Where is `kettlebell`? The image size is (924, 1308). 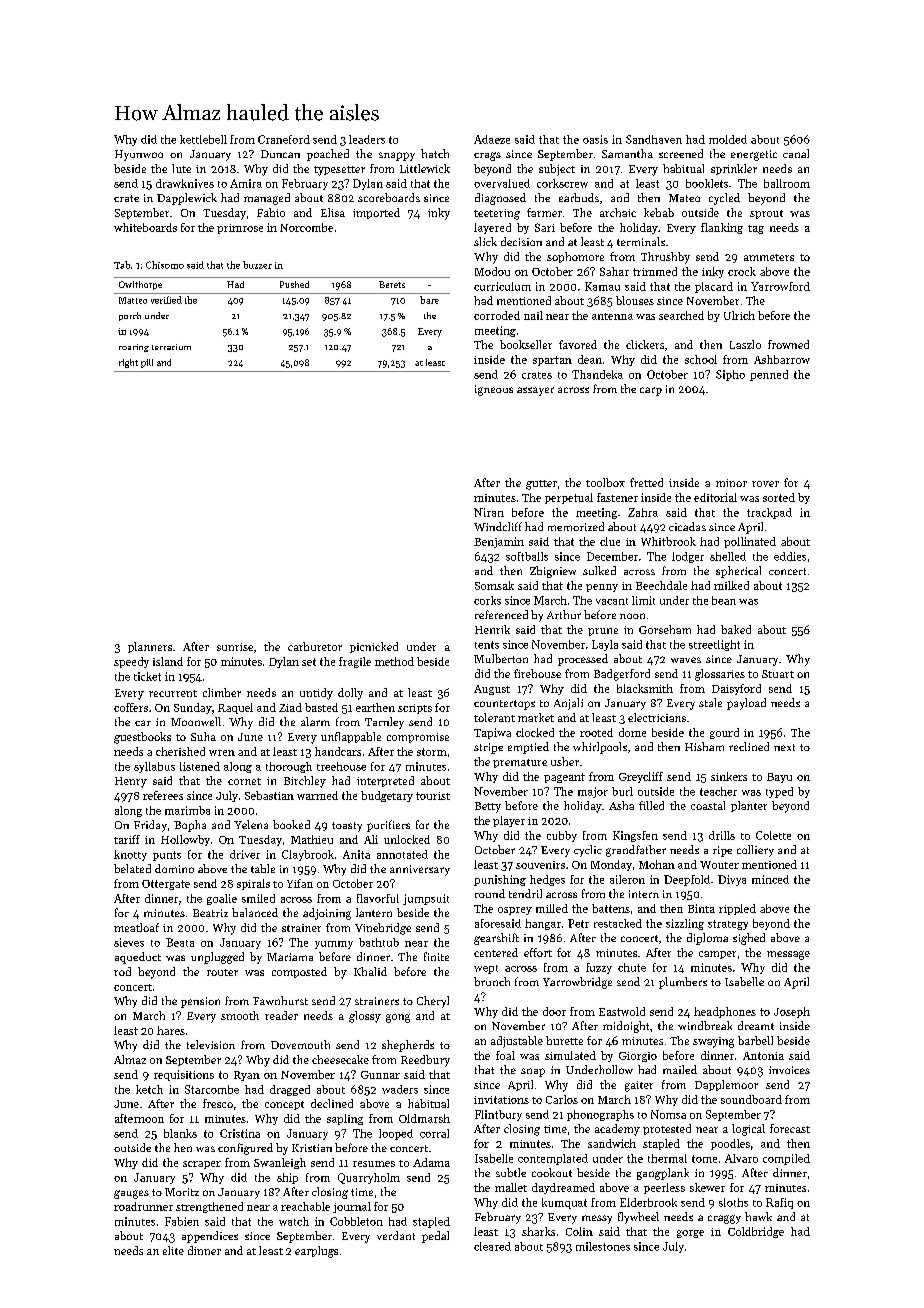 kettlebell is located at coordinates (203, 139).
